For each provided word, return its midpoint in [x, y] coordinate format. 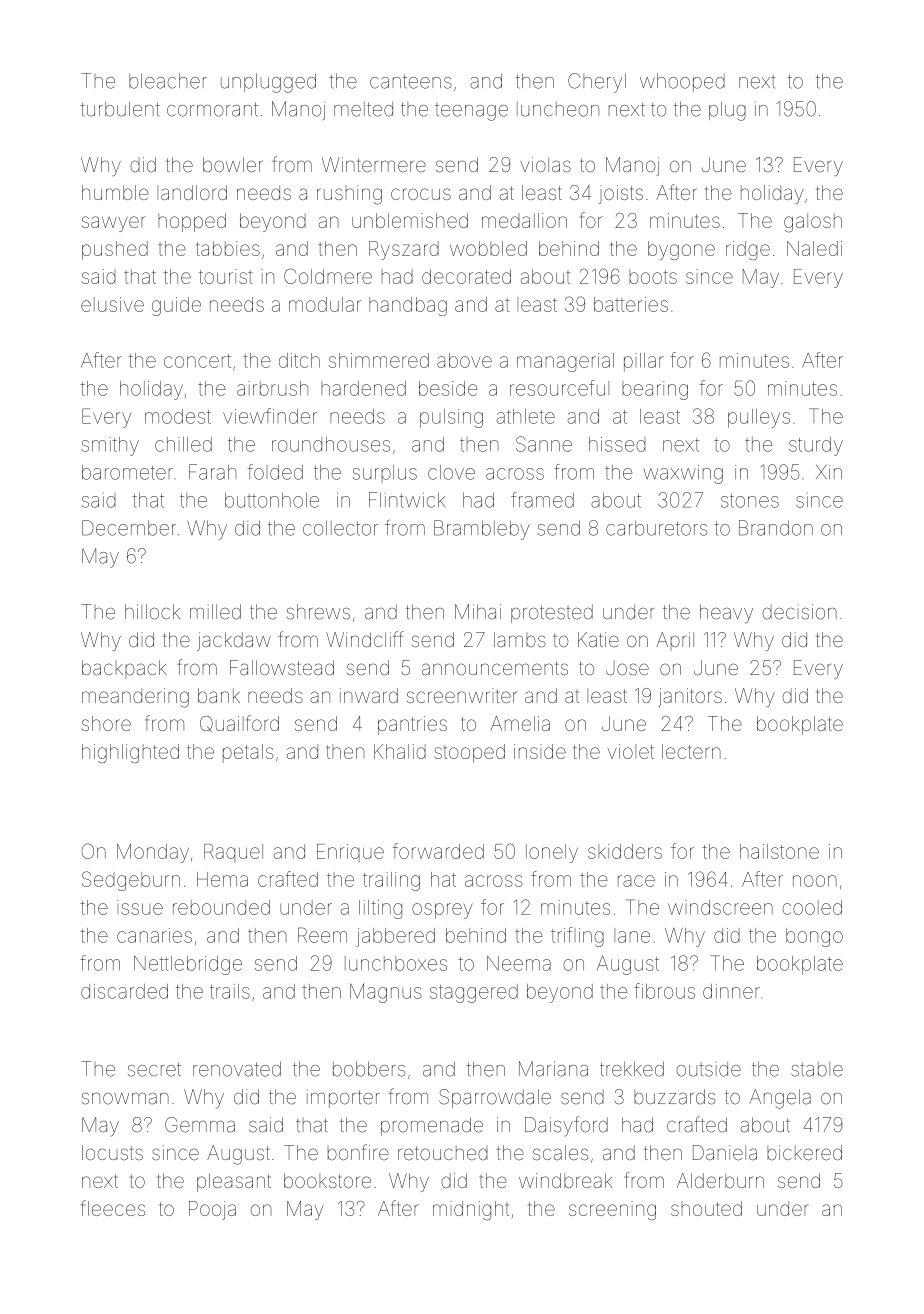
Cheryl [597, 83]
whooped [682, 82]
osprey [442, 911]
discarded [124, 991]
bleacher [168, 81]
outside [708, 1069]
